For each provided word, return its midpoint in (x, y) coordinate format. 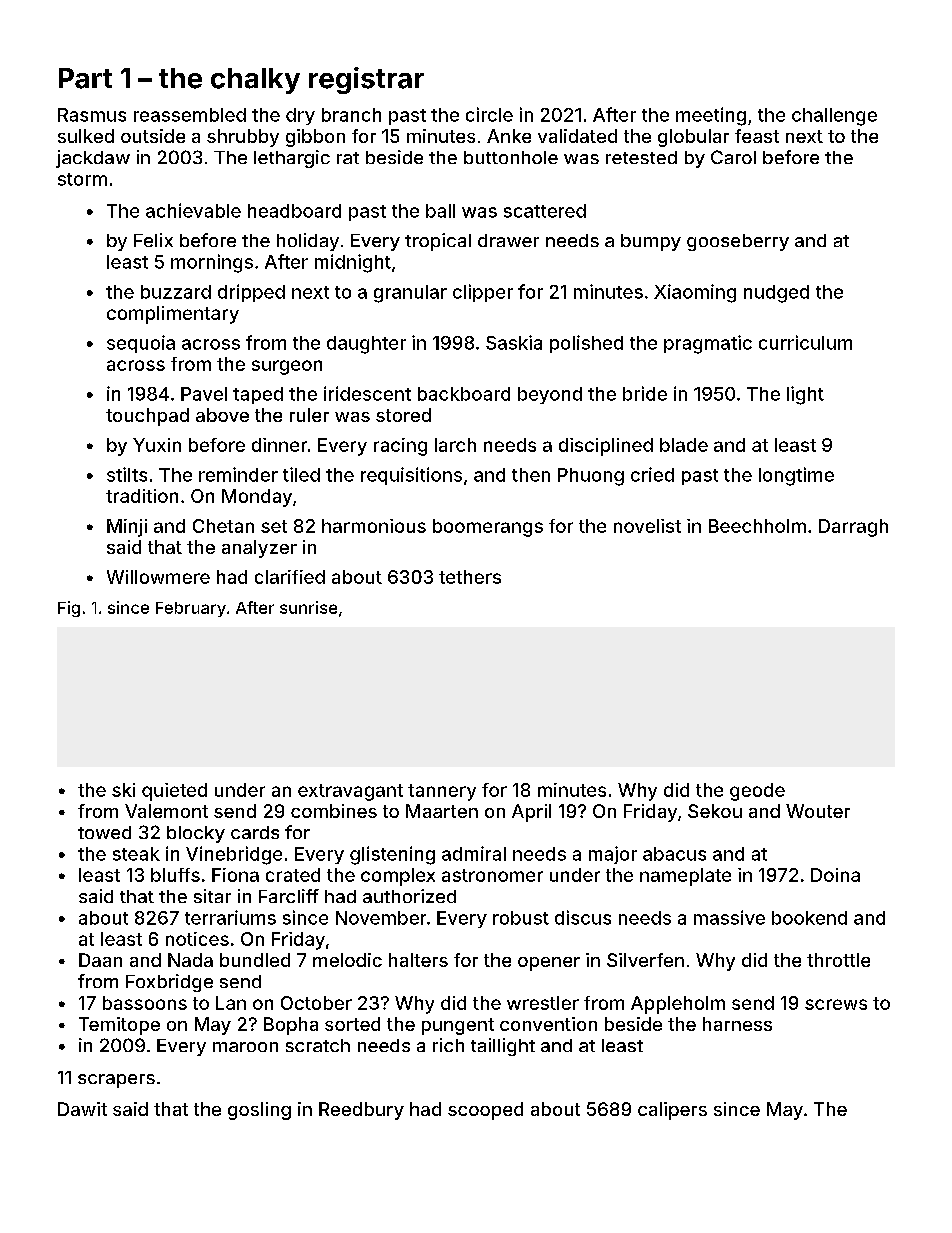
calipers (672, 1111)
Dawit (82, 1109)
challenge (834, 117)
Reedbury (361, 1111)
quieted (174, 792)
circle (489, 114)
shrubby (243, 138)
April (531, 813)
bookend (809, 918)
